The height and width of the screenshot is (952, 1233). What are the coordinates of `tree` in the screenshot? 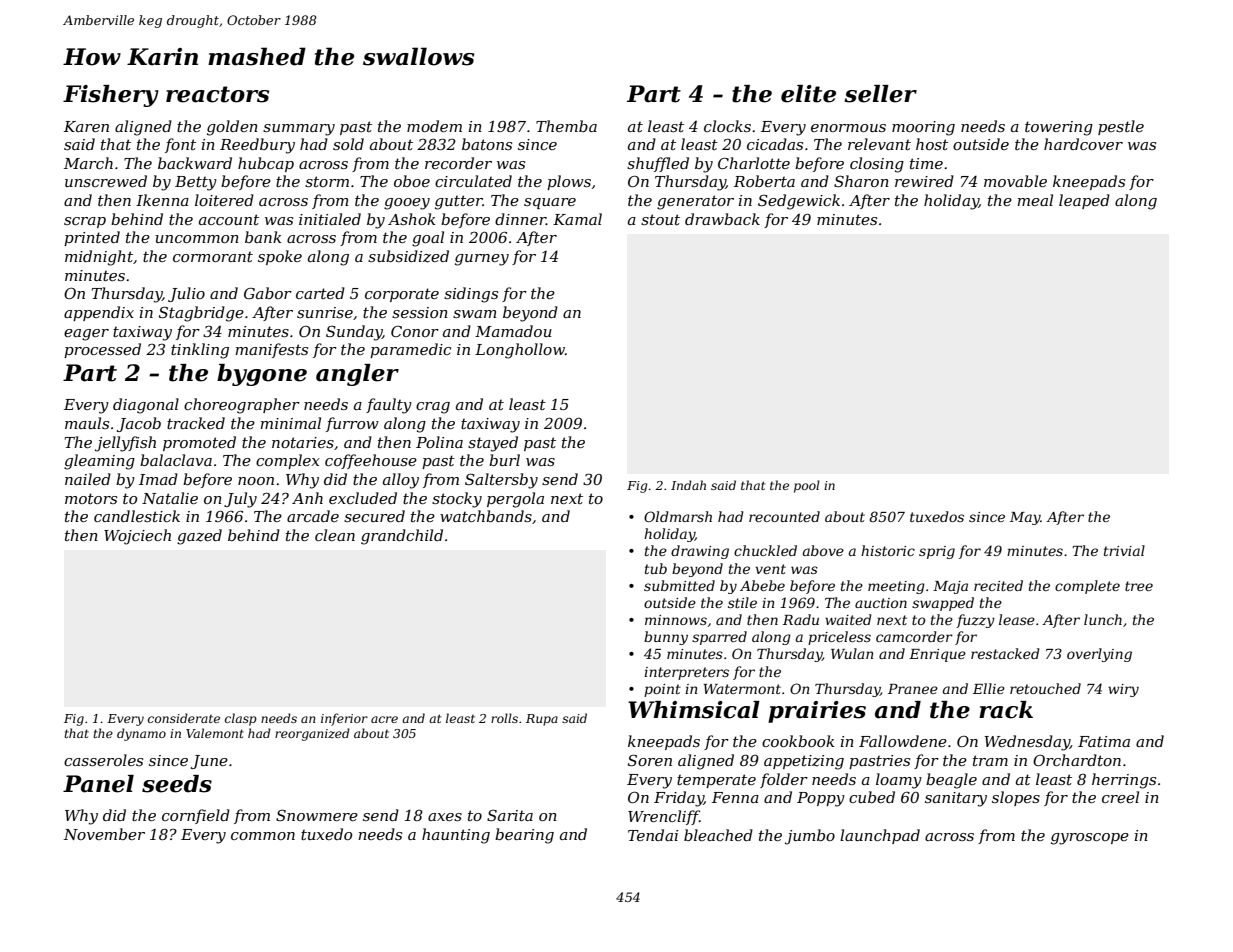 It's located at (1139, 586).
